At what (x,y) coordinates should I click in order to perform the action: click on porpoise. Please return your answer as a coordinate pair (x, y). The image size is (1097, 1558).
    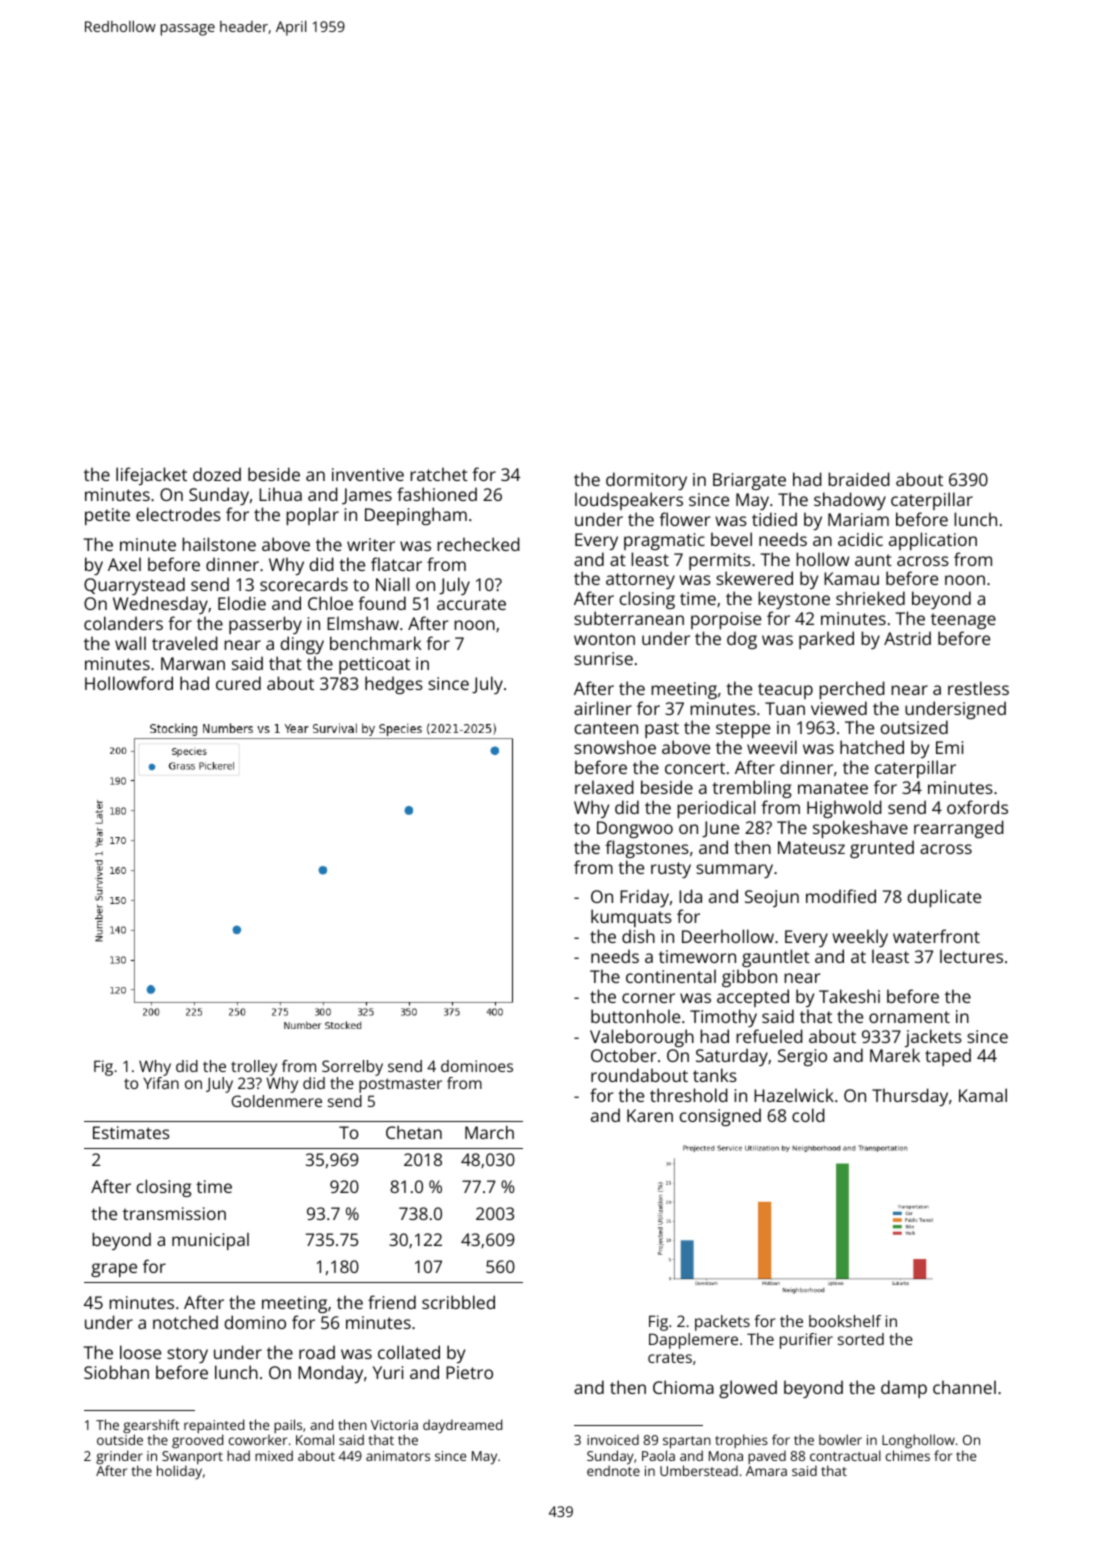
    Looking at the image, I should click on (726, 620).
